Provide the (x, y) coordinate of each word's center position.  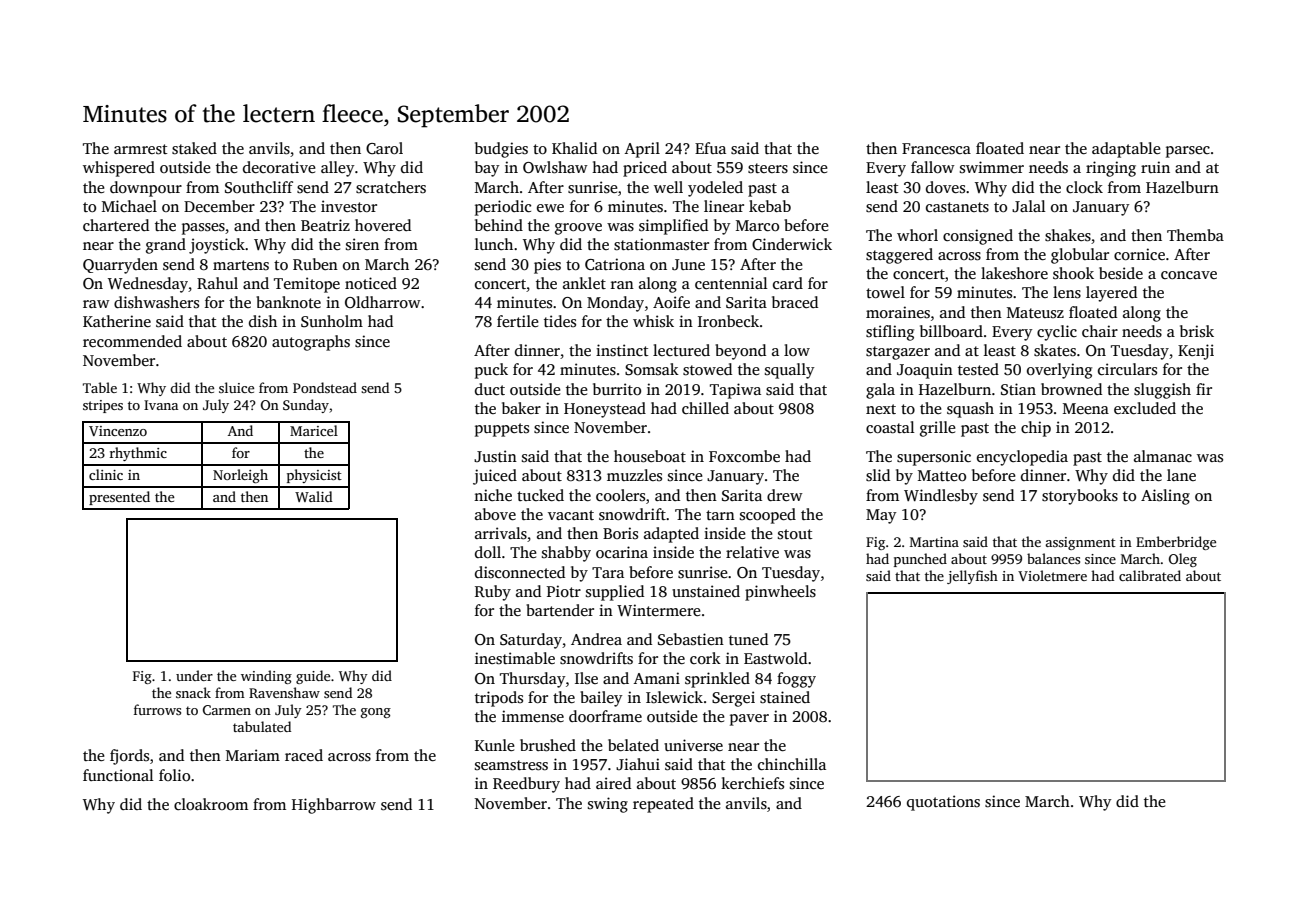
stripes (103, 406)
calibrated (1150, 575)
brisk (1197, 331)
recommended (132, 341)
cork (705, 658)
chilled (705, 408)
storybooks (1080, 497)
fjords (129, 757)
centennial (731, 283)
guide (313, 677)
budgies (501, 150)
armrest (141, 149)
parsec (1188, 152)
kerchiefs (752, 783)
